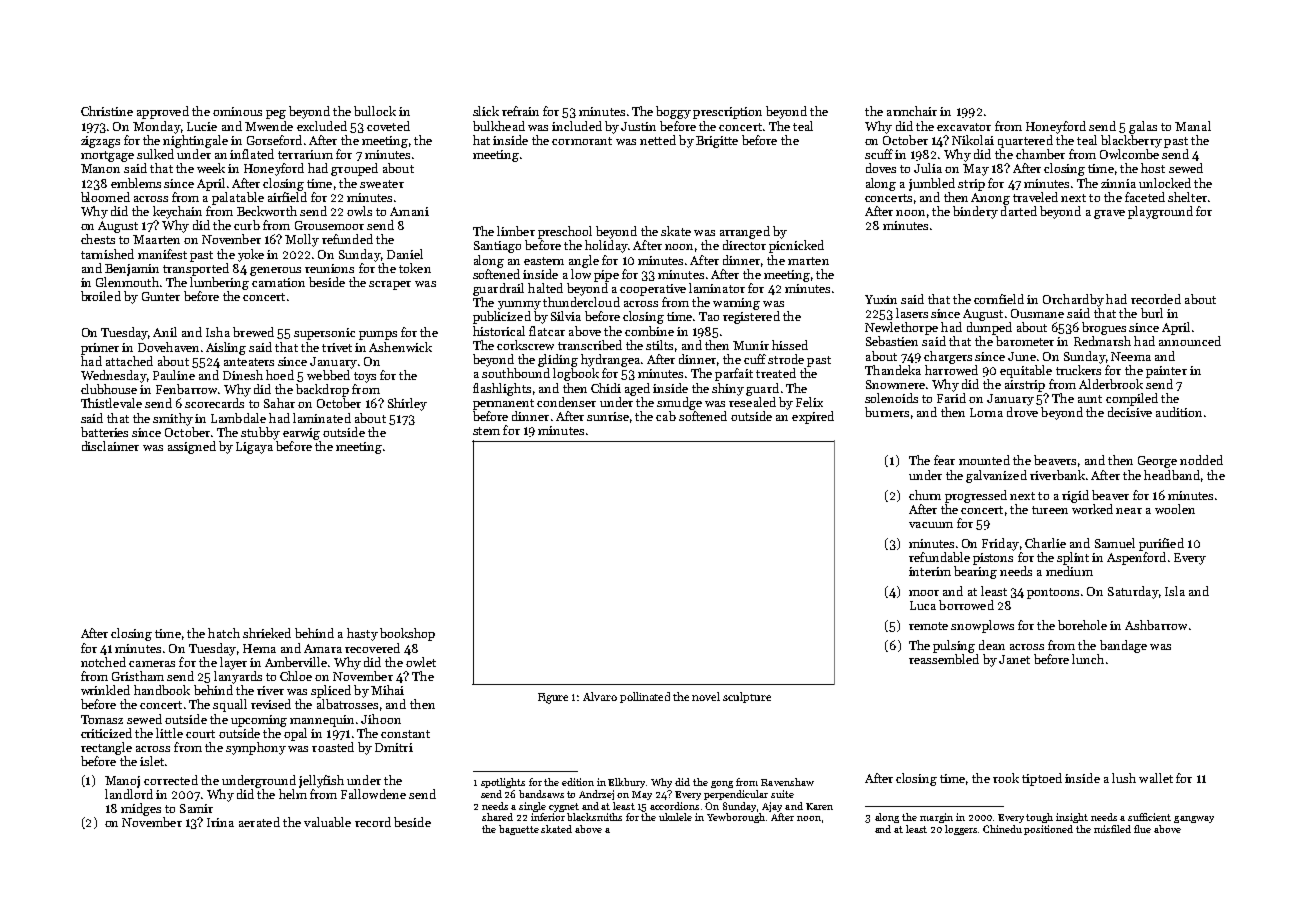  What do you see at coordinates (912, 111) in the document?
I see `armchair` at bounding box center [912, 111].
